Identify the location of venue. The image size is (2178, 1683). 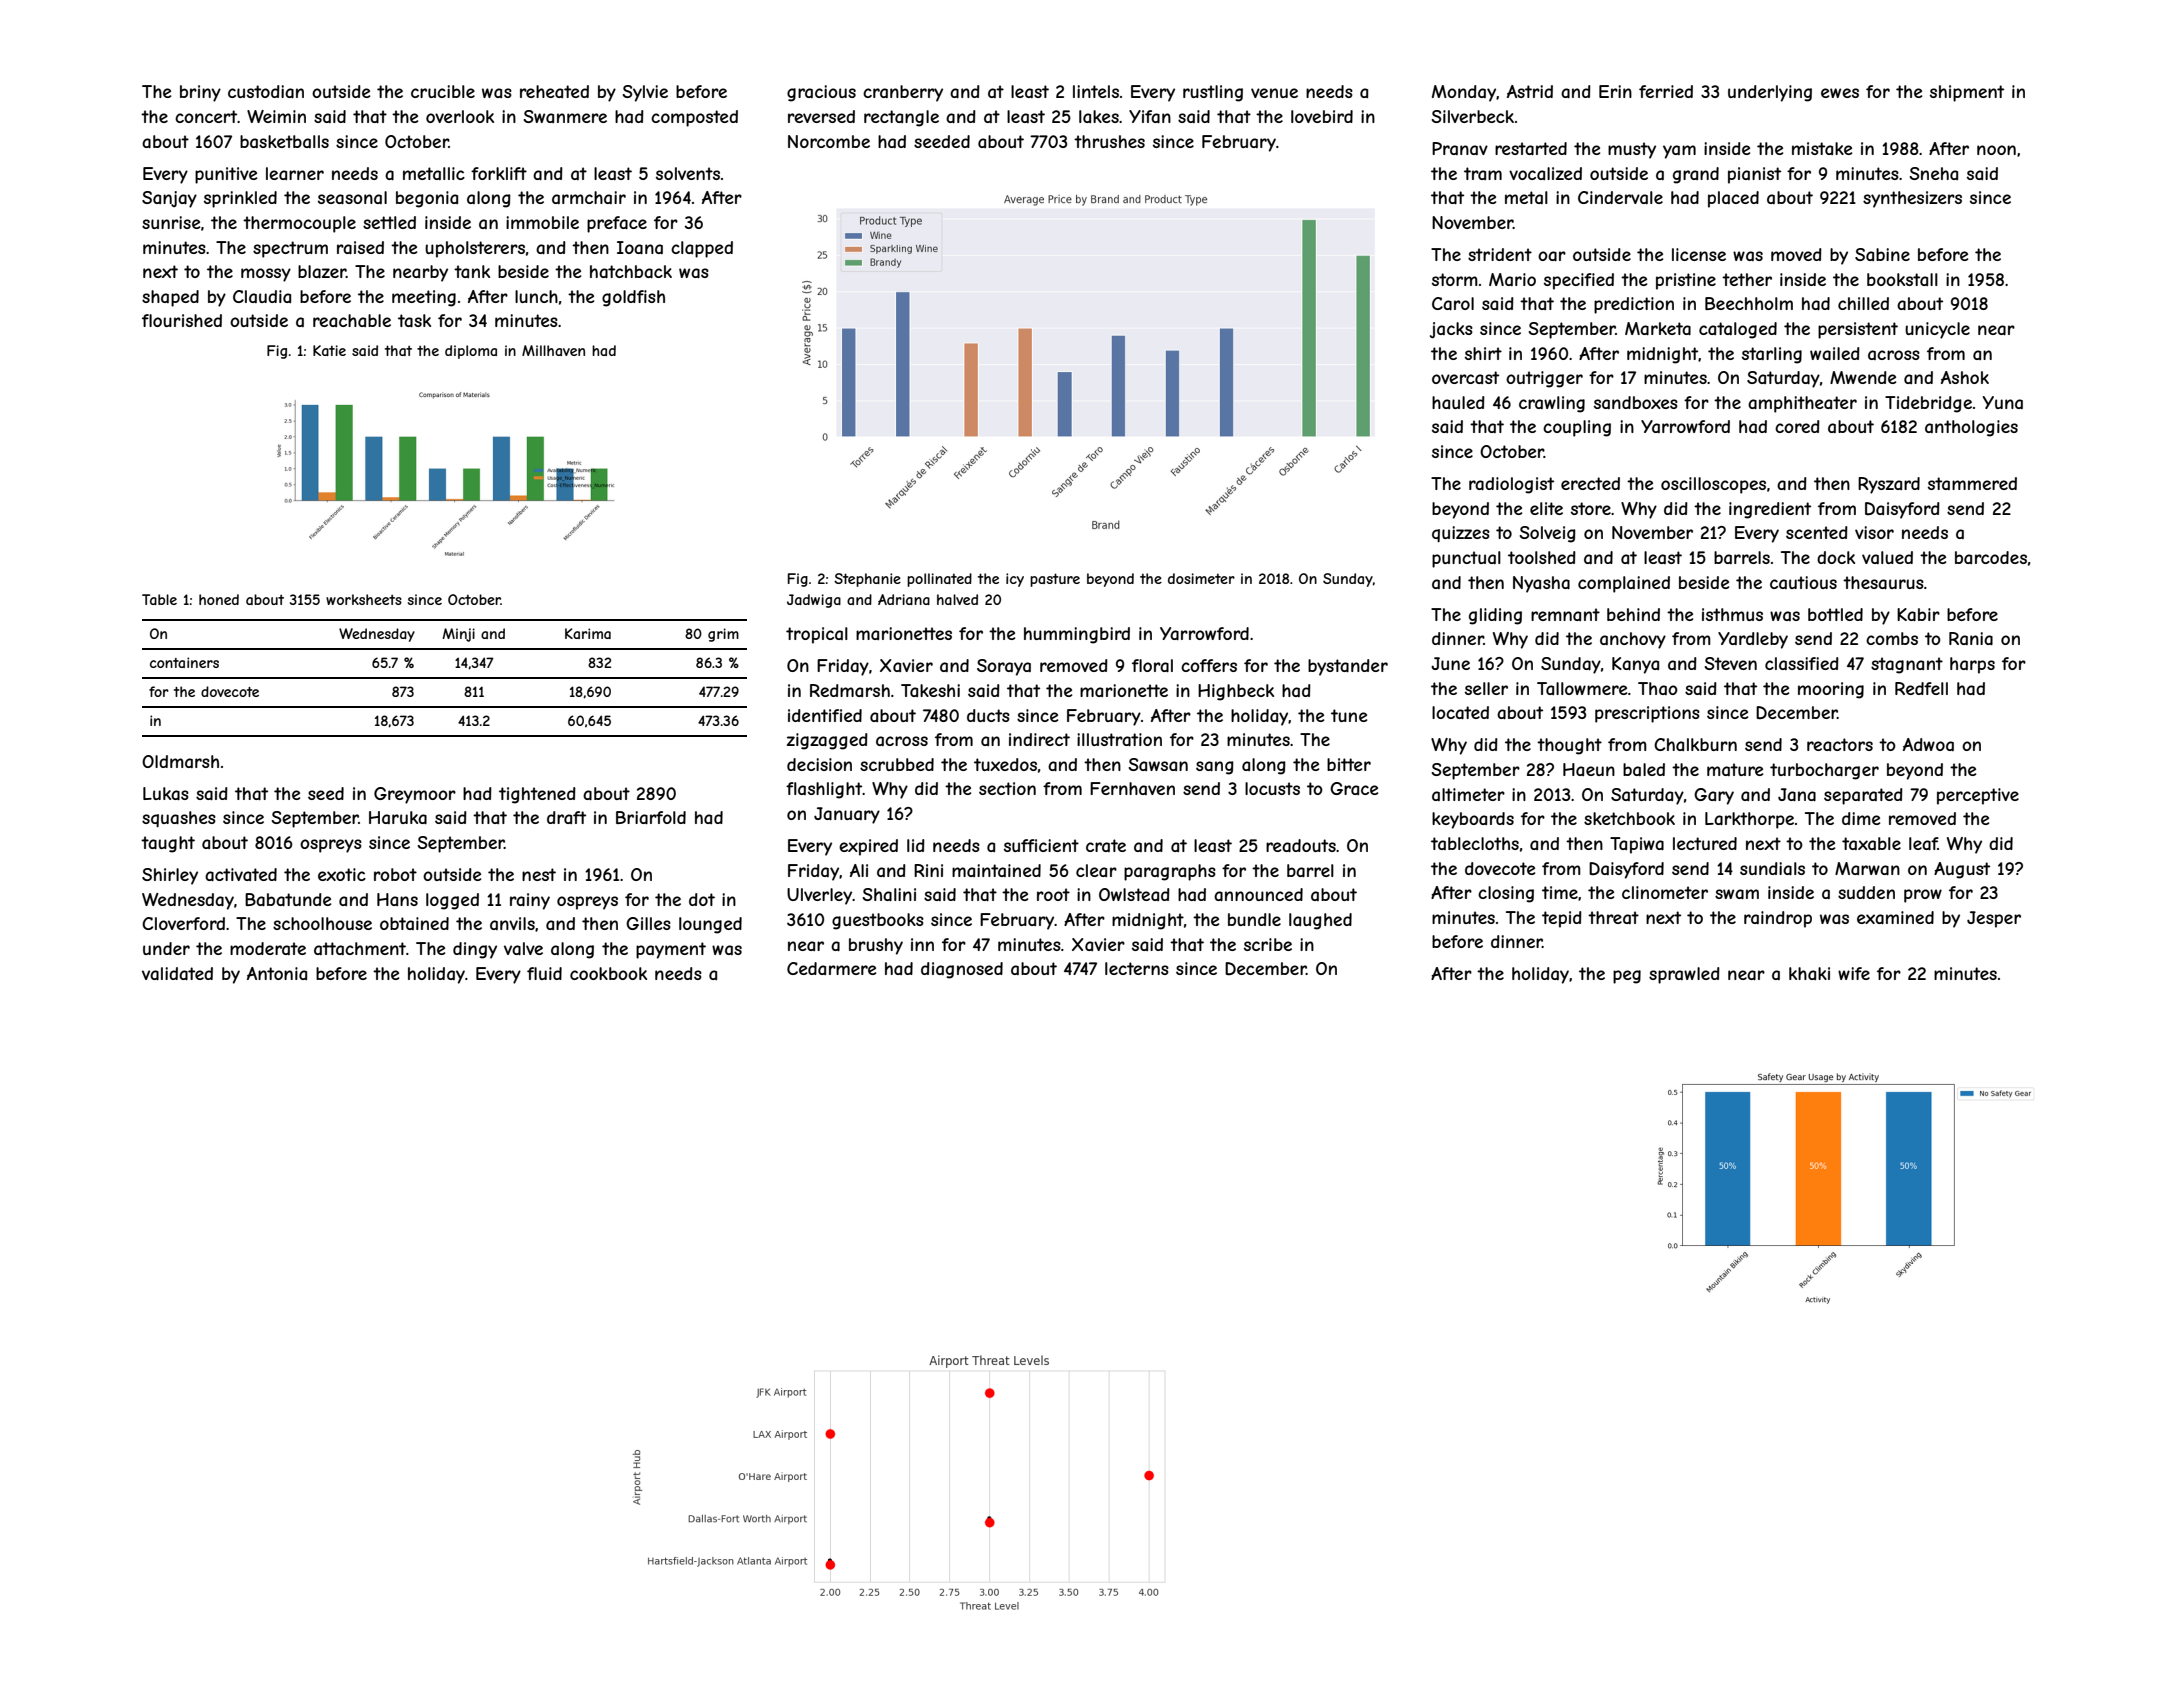
(1274, 93).
